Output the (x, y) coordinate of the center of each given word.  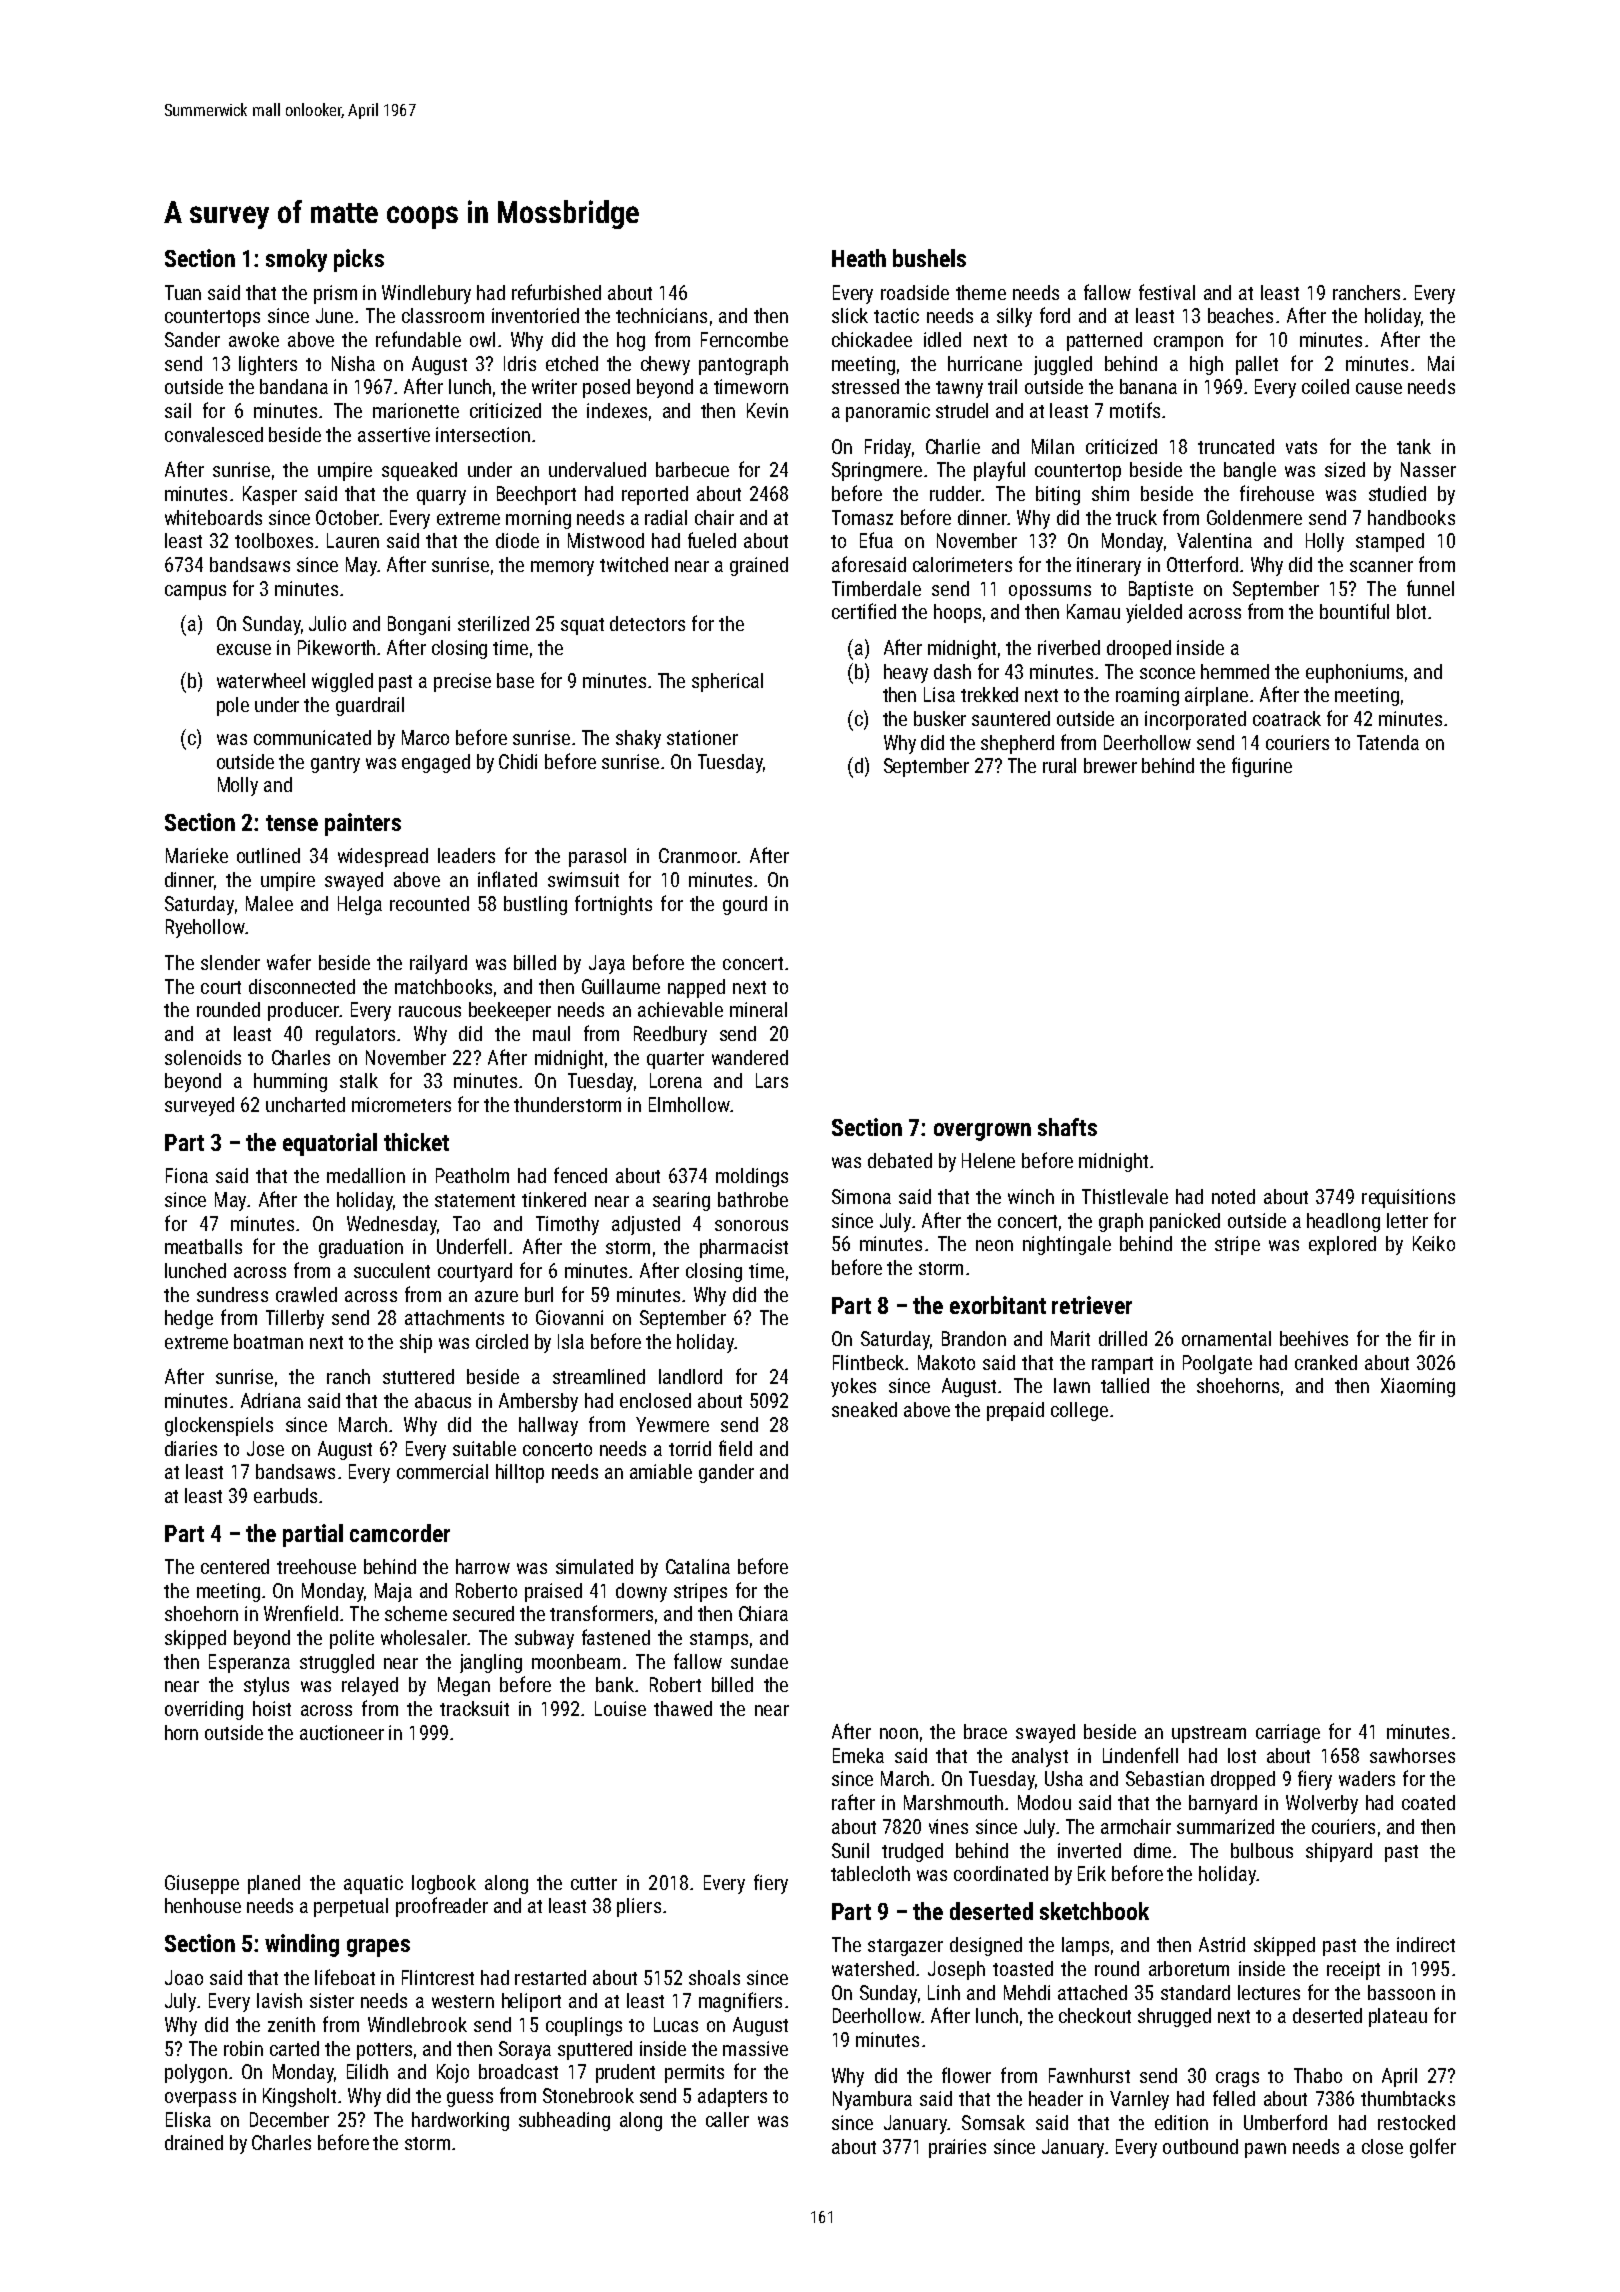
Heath (859, 258)
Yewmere (672, 1424)
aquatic (373, 1884)
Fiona (187, 1175)
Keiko (1434, 1243)
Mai (1441, 363)
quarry (441, 497)
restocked (1416, 2122)
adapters (732, 2097)
